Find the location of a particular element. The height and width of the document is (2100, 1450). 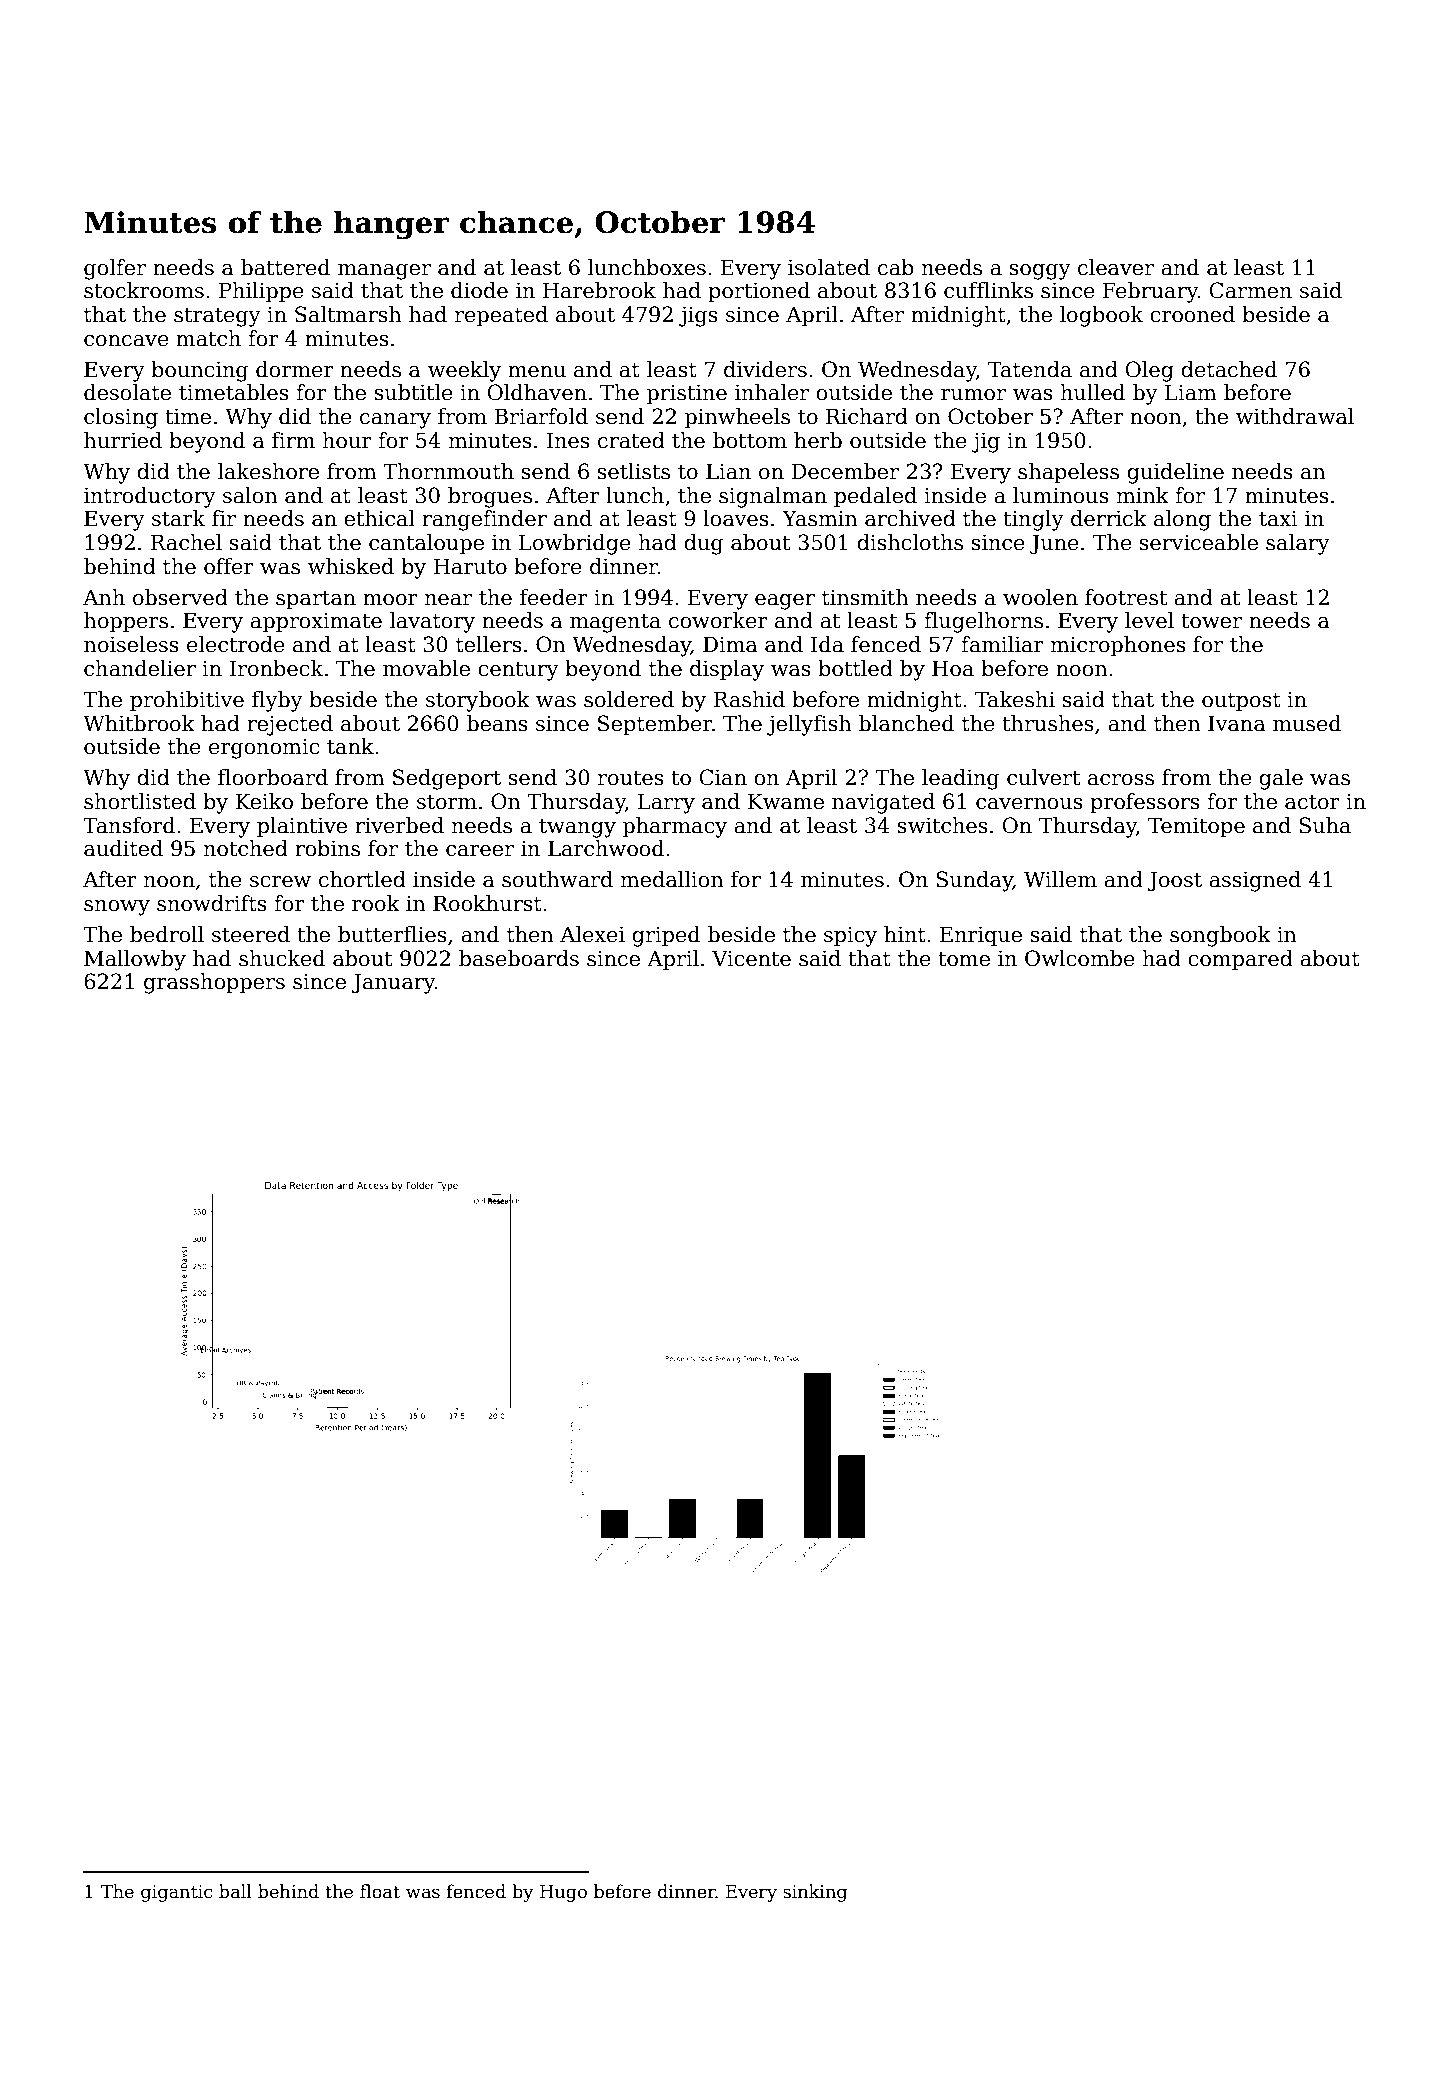

sinking is located at coordinates (815, 1893).
